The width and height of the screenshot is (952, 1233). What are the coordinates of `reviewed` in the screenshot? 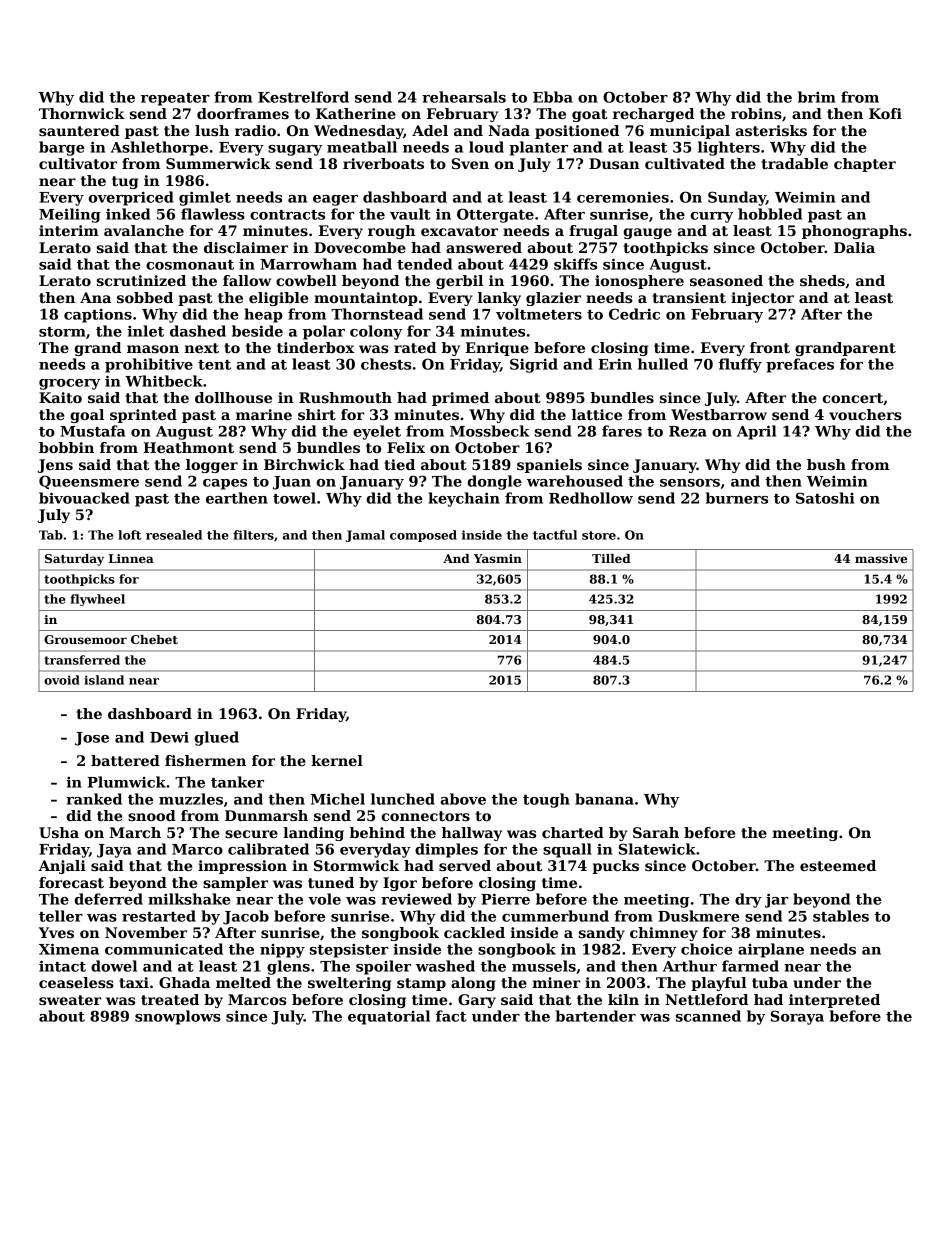 It's located at (416, 899).
